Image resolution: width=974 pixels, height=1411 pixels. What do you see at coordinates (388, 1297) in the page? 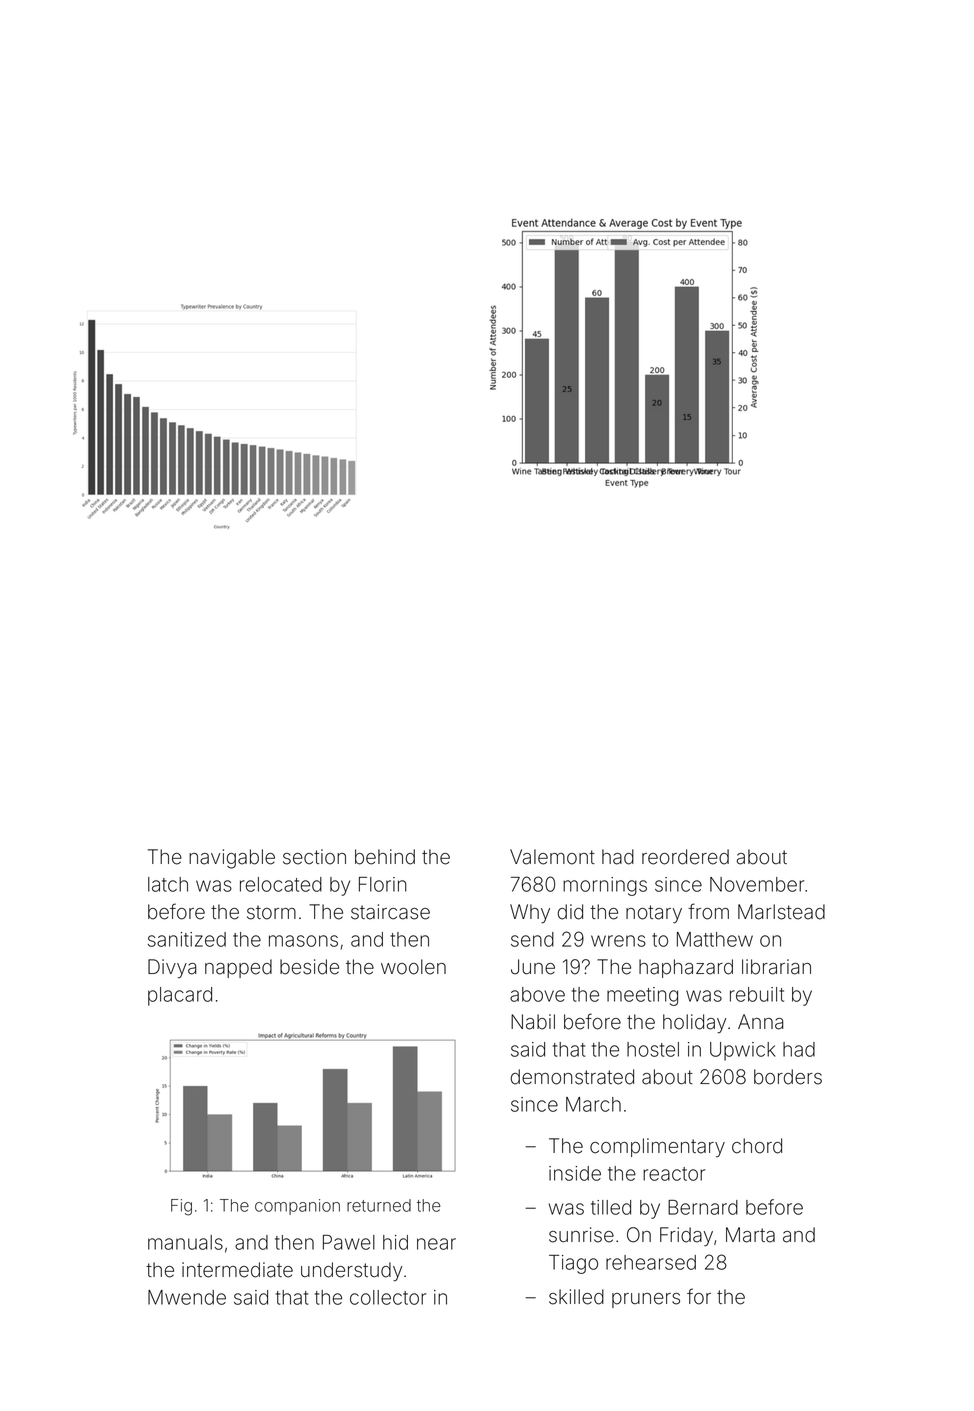
I see `collector` at bounding box center [388, 1297].
